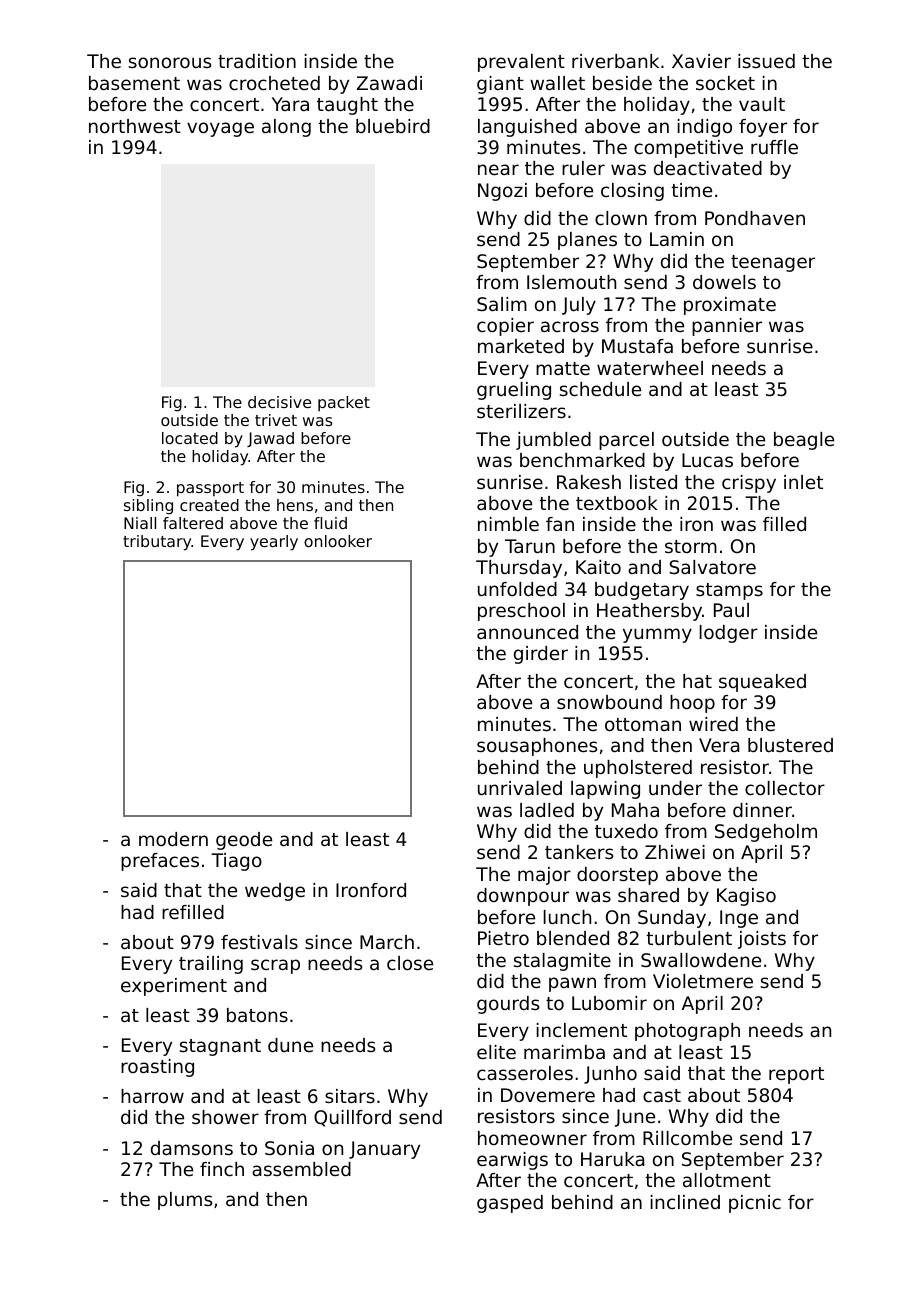  What do you see at coordinates (157, 1068) in the page?
I see `roasting` at bounding box center [157, 1068].
